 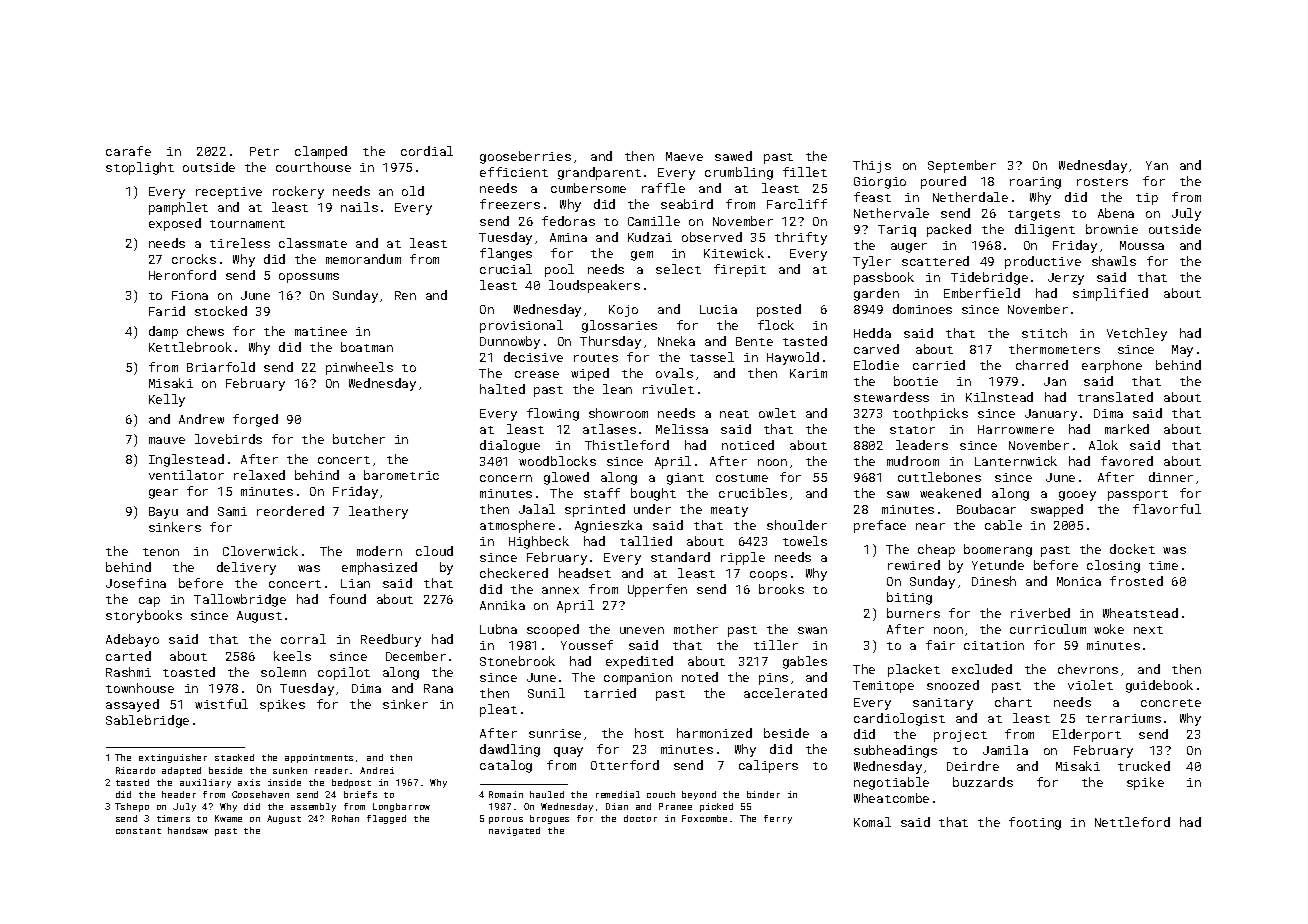 What do you see at coordinates (718, 309) in the screenshot?
I see `Lucia` at bounding box center [718, 309].
